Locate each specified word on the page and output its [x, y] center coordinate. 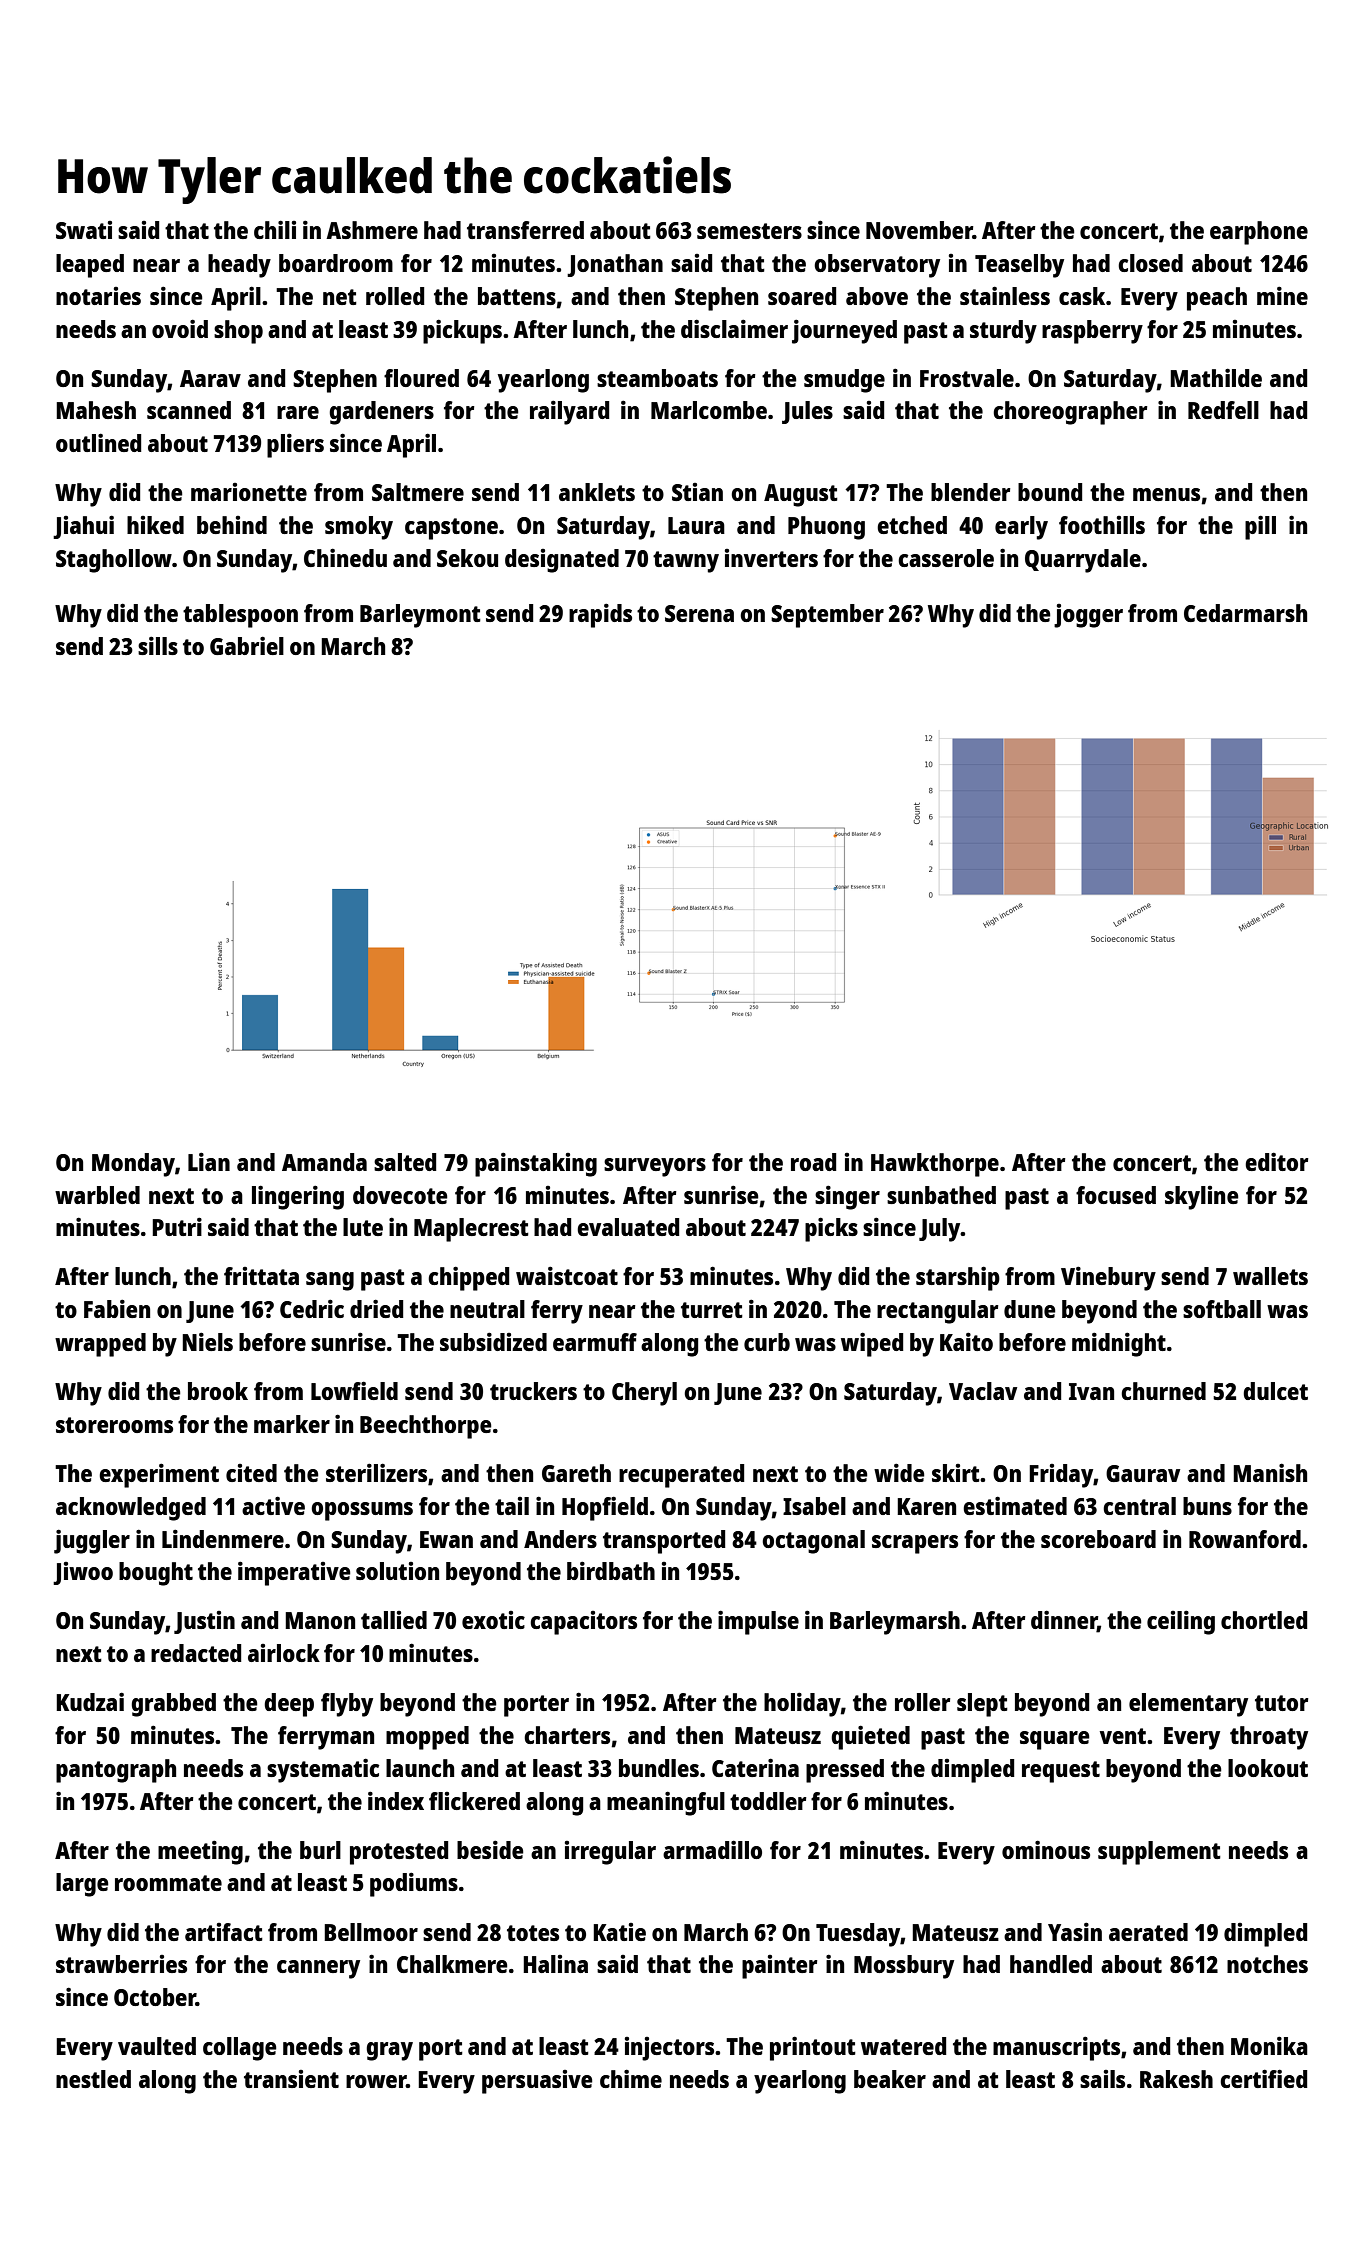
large [82, 1885]
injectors [669, 2049]
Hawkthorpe [935, 1165]
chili [275, 229]
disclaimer [734, 328]
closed [1150, 263]
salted [405, 1162]
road [813, 1162]
